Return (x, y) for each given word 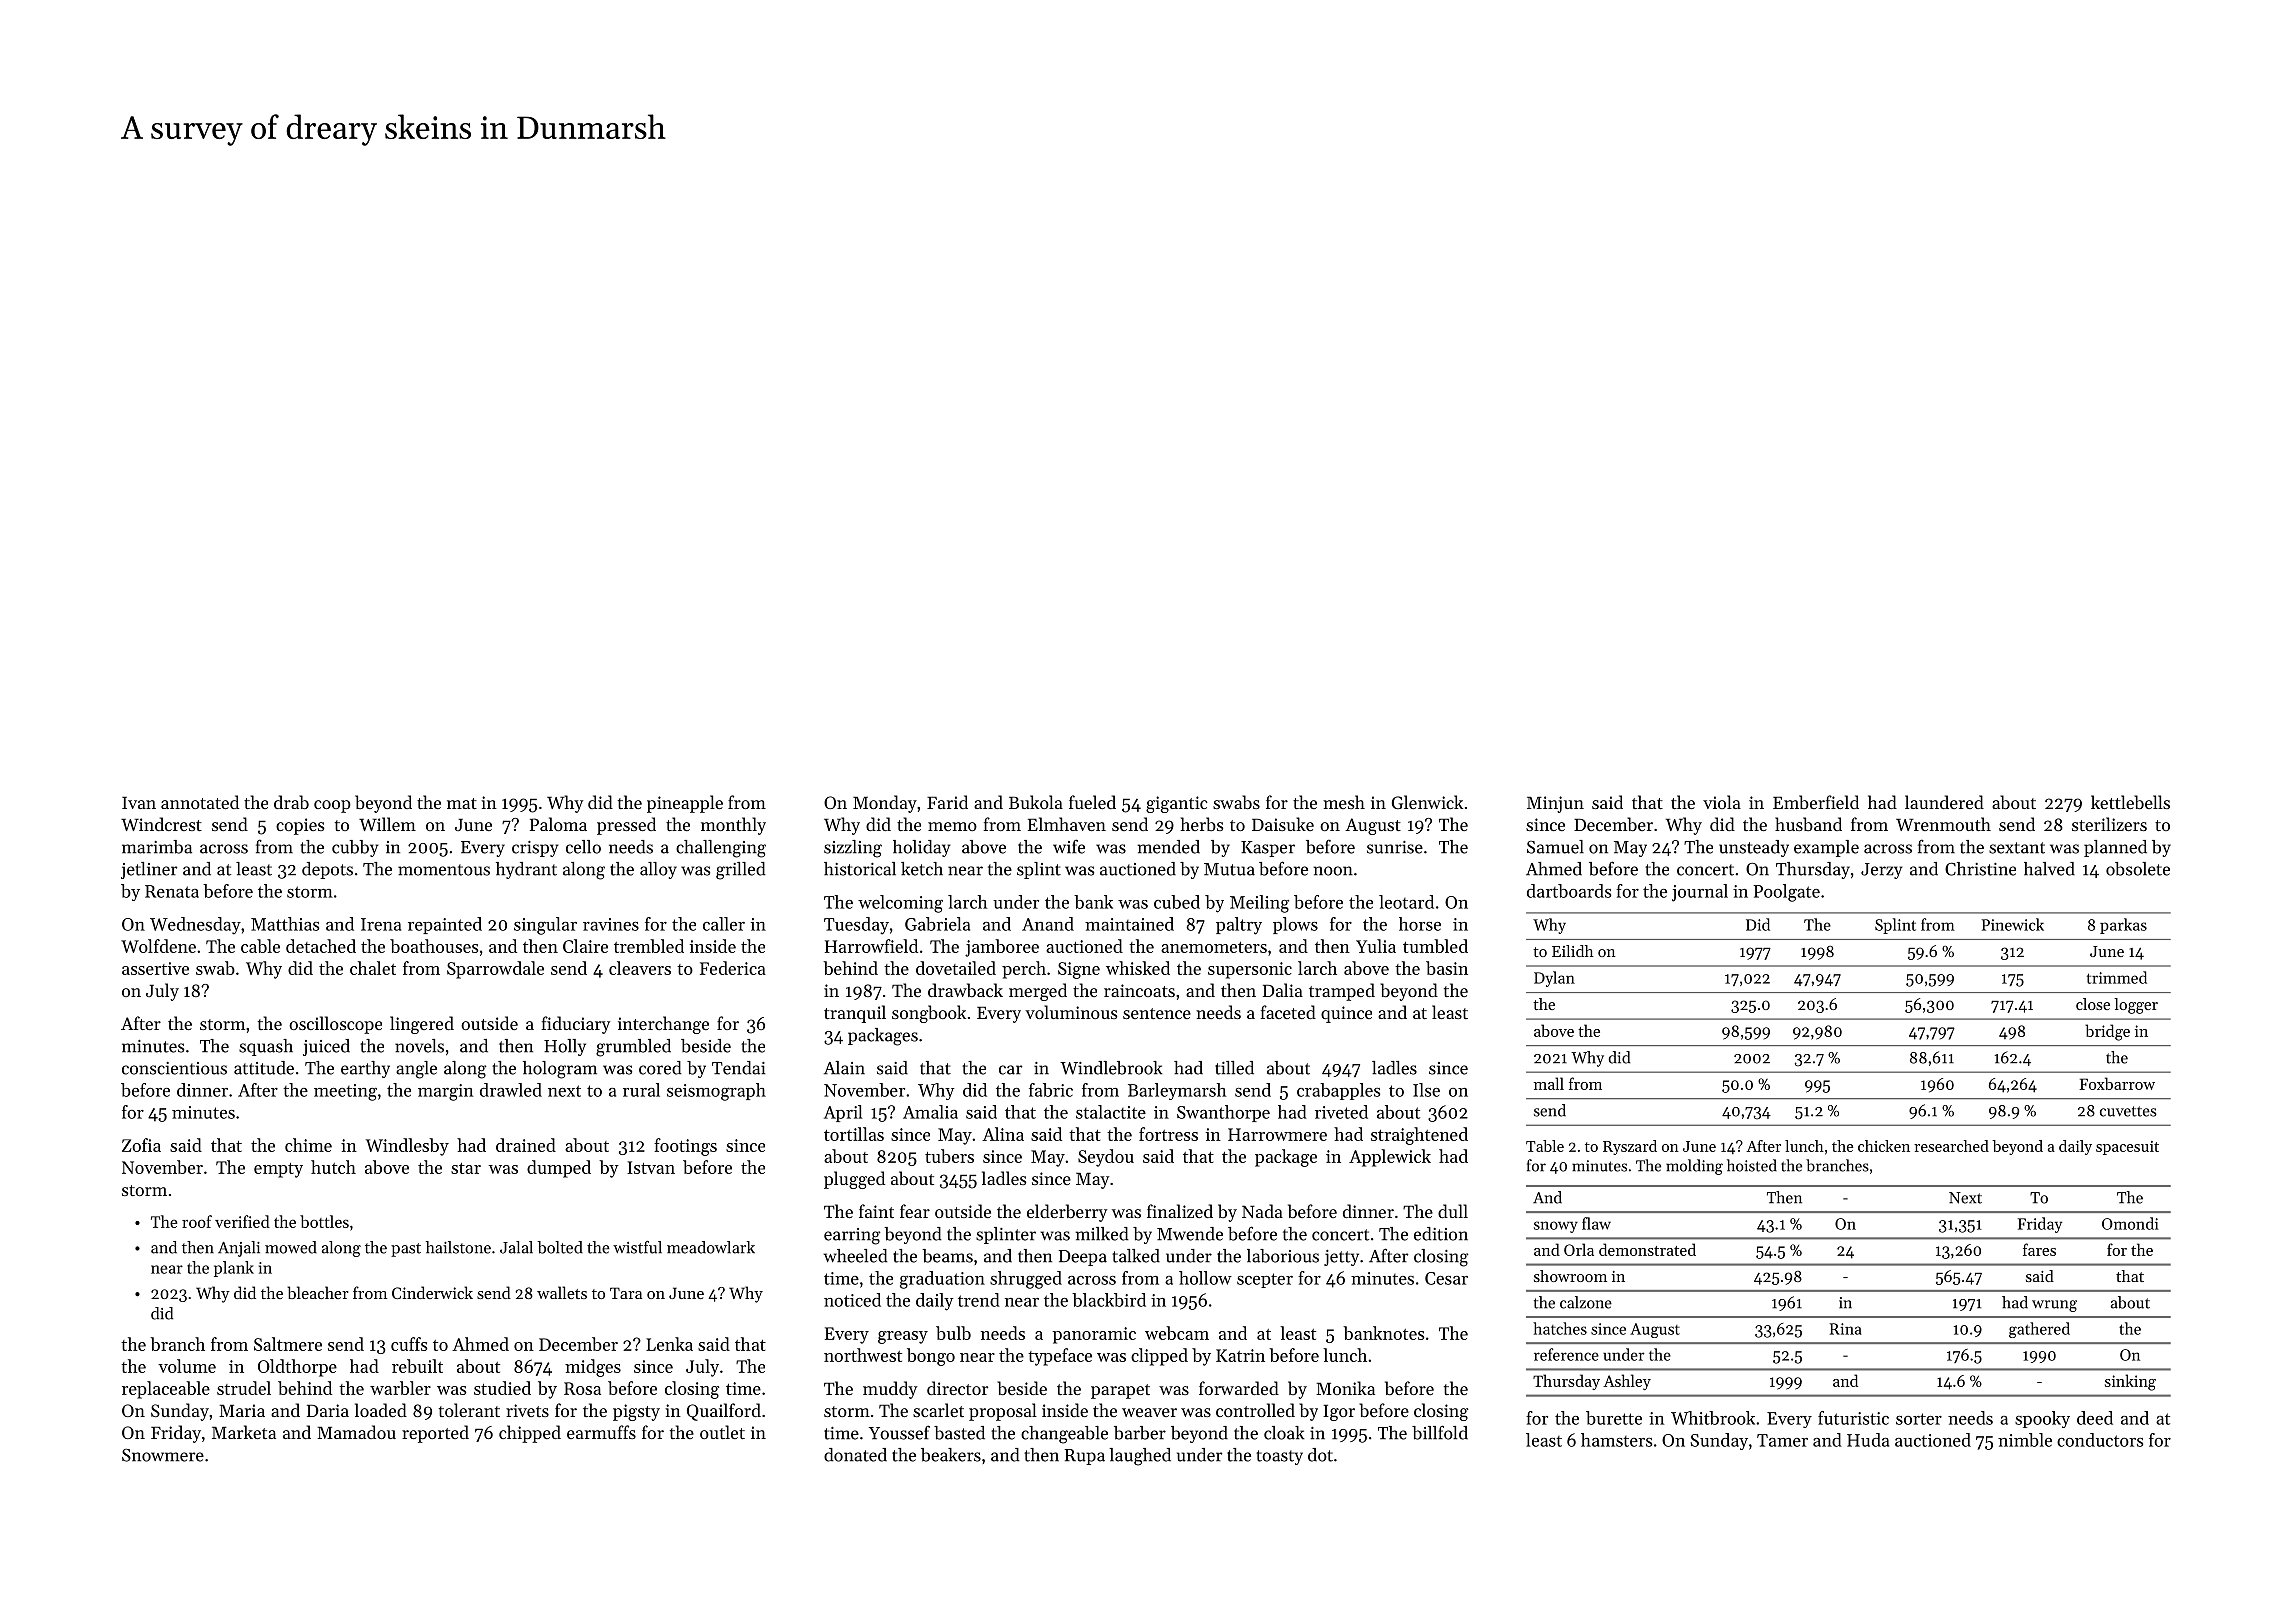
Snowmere (163, 1455)
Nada (1262, 1211)
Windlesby (407, 1147)
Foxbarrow (2117, 1083)
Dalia (1283, 990)
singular (545, 926)
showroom (1570, 1276)
